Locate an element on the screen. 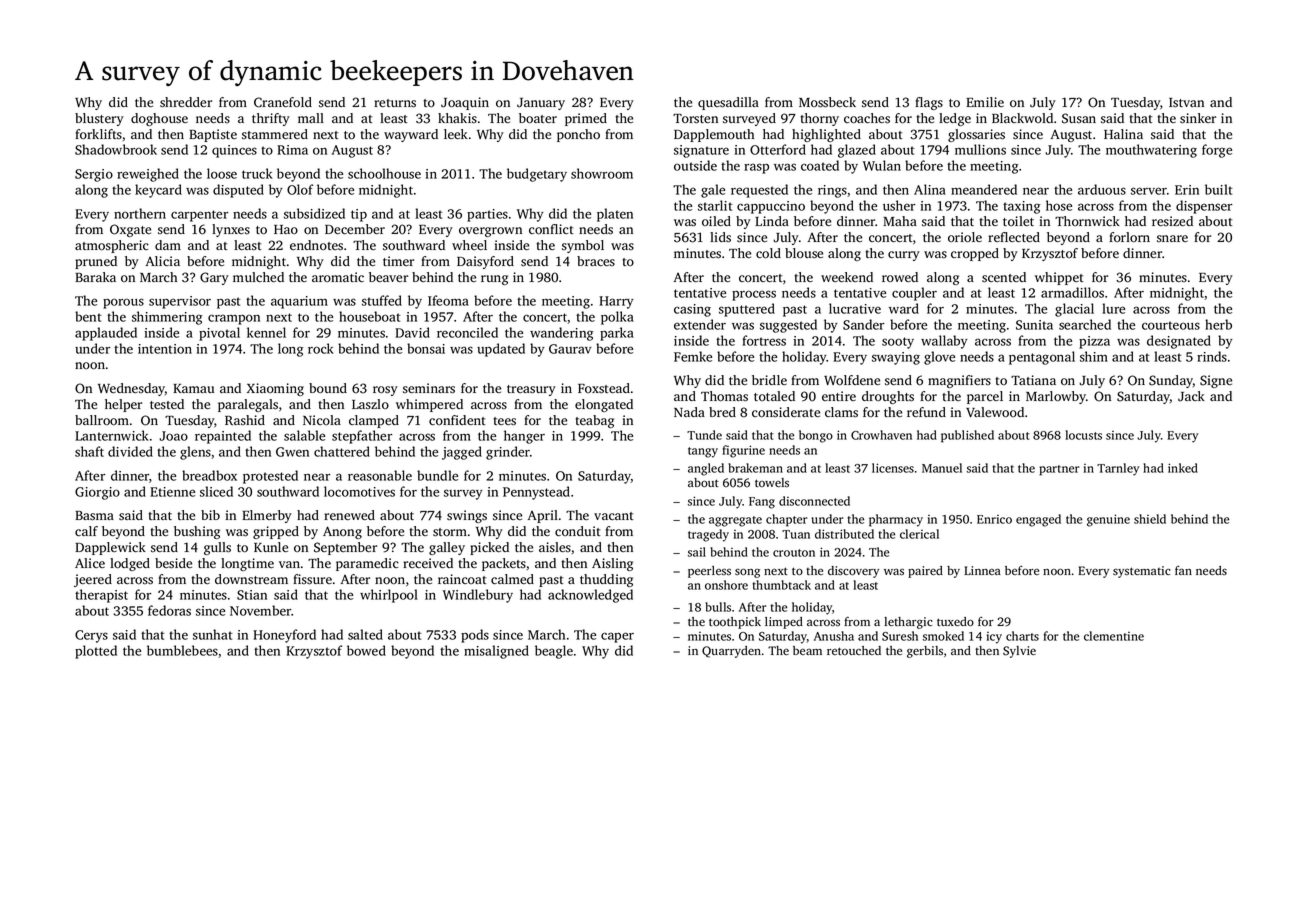  Joaquin is located at coordinates (465, 103).
